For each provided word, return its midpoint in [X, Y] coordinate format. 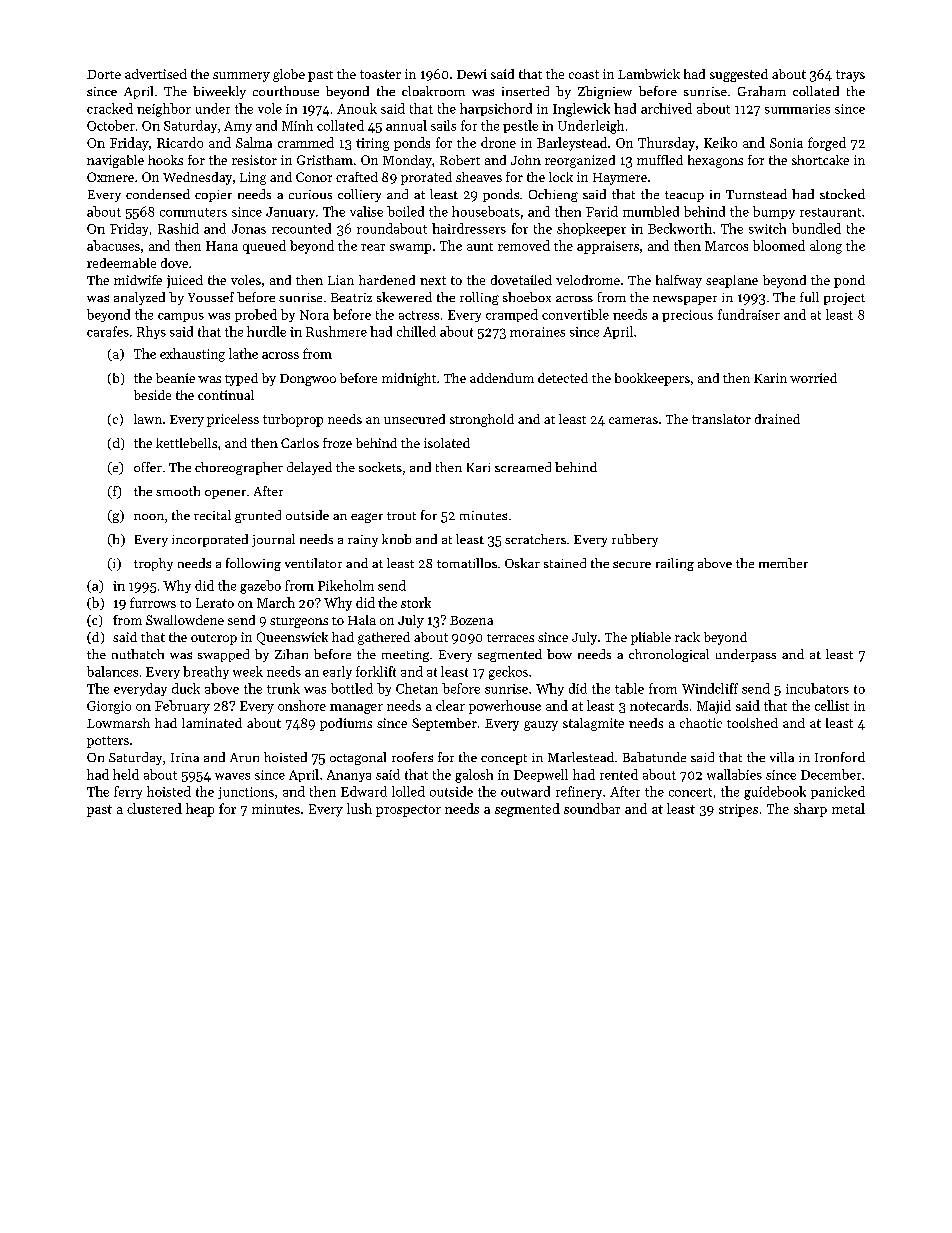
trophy [153, 564]
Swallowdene [185, 620]
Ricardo [180, 142]
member [783, 563]
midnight [409, 379]
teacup [684, 196]
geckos [508, 673]
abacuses [113, 245]
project [844, 299]
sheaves [479, 177]
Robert [460, 160]
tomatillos [467, 563]
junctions [246, 793]
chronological [669, 655]
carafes [108, 331]
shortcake [820, 160]
